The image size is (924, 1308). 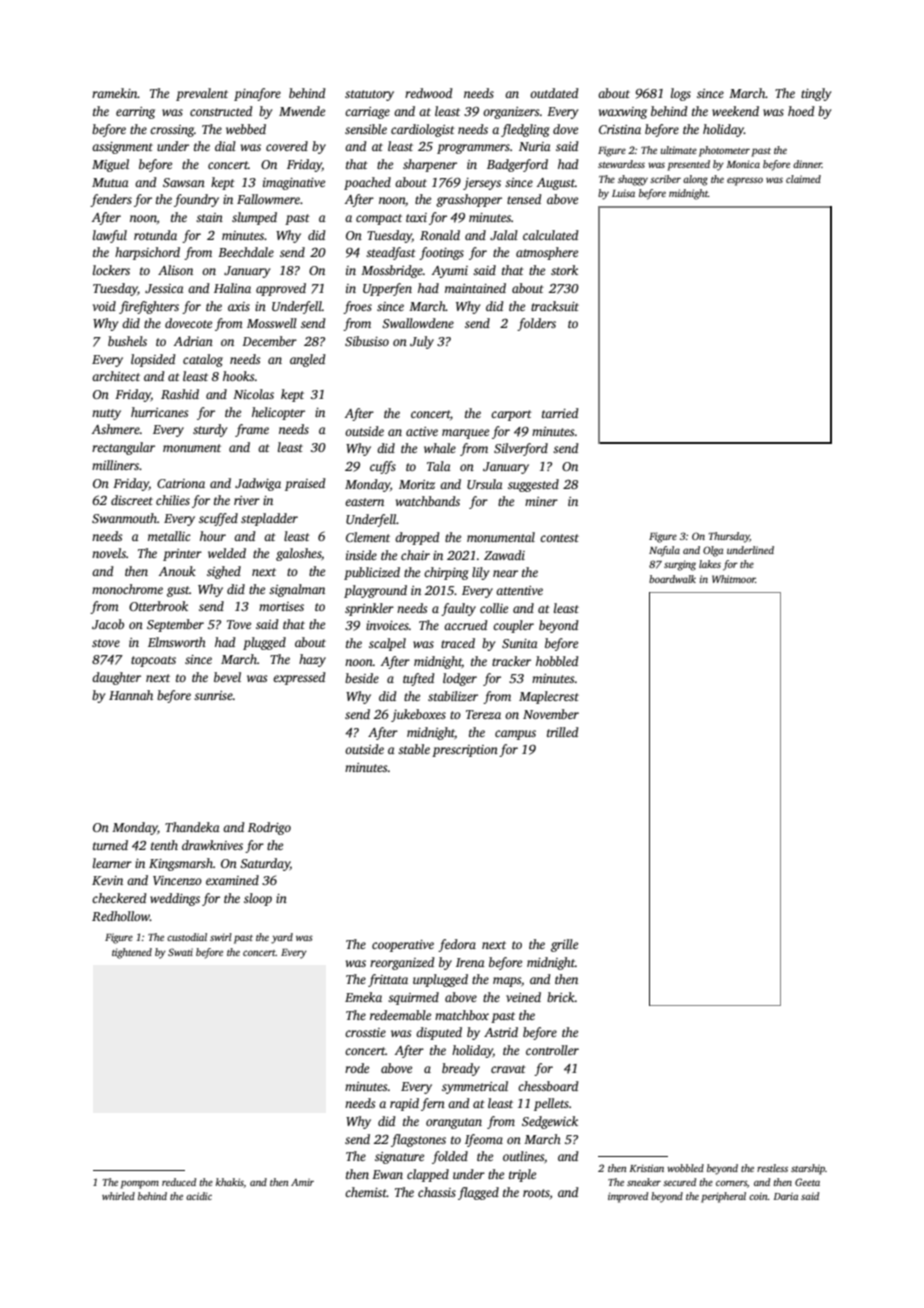 What do you see at coordinates (772, 1168) in the screenshot?
I see `restless` at bounding box center [772, 1168].
